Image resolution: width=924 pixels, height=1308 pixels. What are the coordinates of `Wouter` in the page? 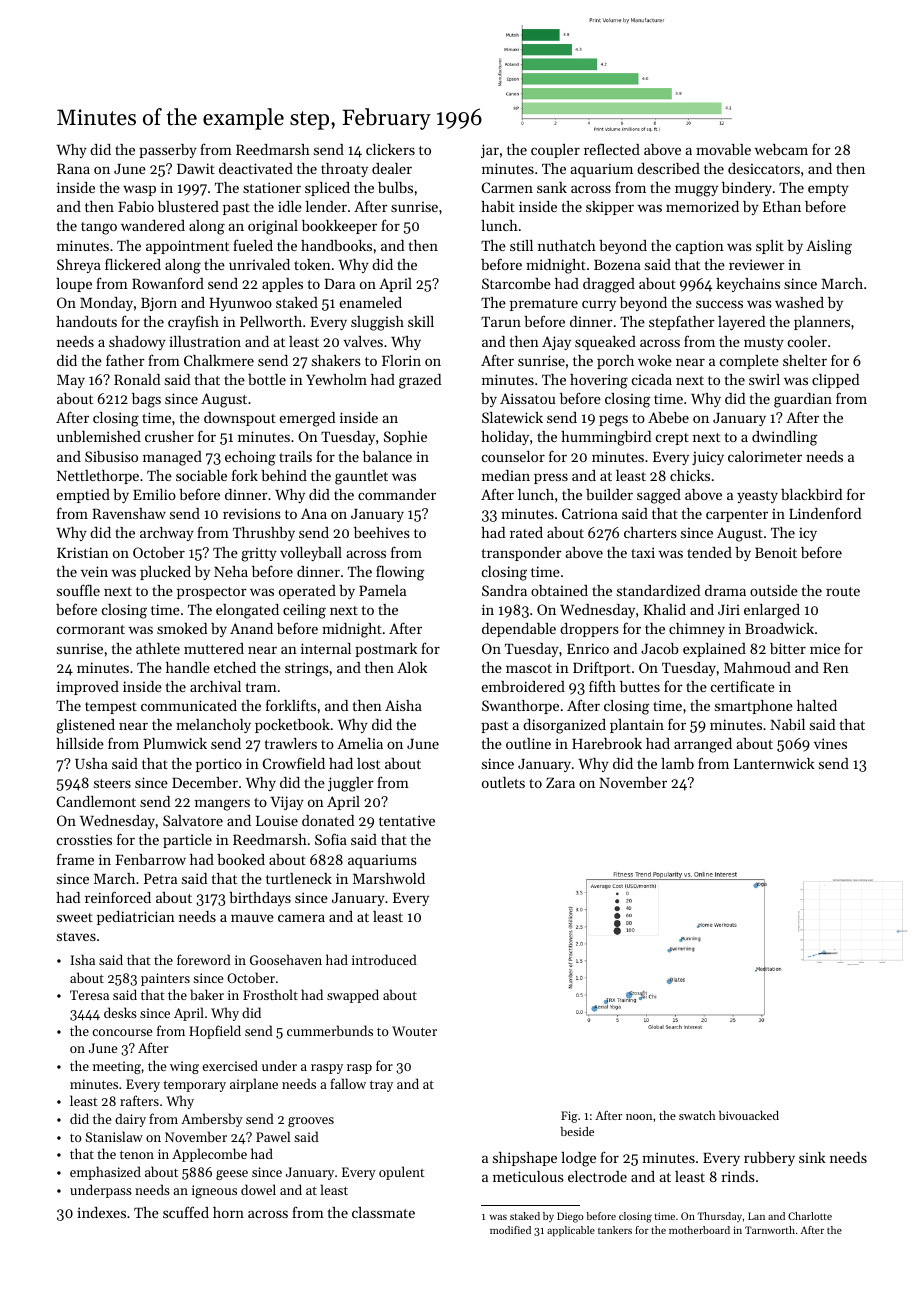 It's located at (414, 1031).
